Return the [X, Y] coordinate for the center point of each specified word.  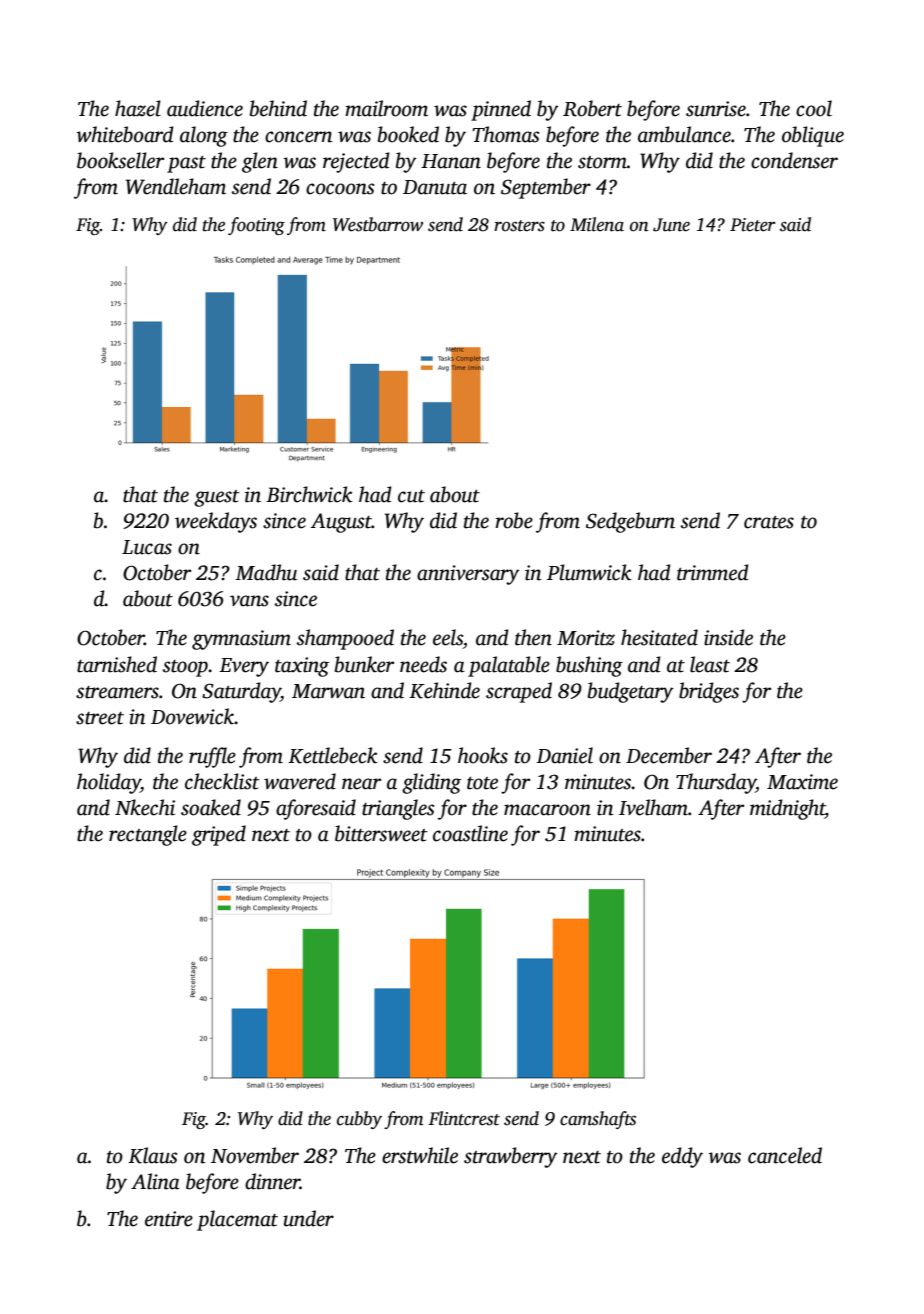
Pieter [752, 225]
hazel [138, 108]
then [533, 637]
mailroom [386, 108]
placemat [237, 1220]
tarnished [117, 664]
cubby [359, 1120]
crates [769, 522]
